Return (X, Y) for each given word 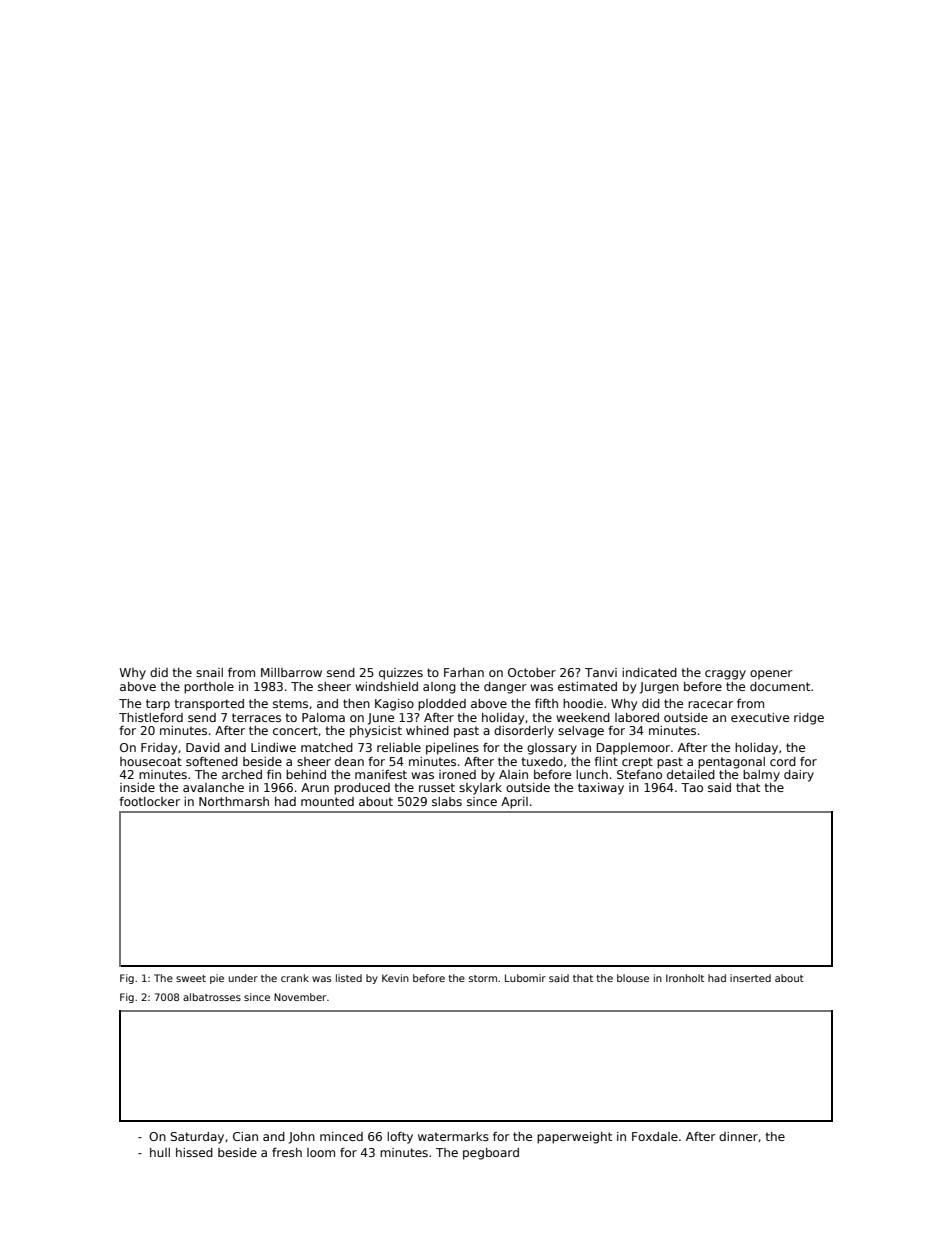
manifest (381, 774)
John (302, 1138)
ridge (809, 719)
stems (290, 703)
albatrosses (212, 997)
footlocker (149, 801)
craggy (725, 675)
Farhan (464, 672)
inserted (750, 978)
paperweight (574, 1138)
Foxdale (655, 1136)
